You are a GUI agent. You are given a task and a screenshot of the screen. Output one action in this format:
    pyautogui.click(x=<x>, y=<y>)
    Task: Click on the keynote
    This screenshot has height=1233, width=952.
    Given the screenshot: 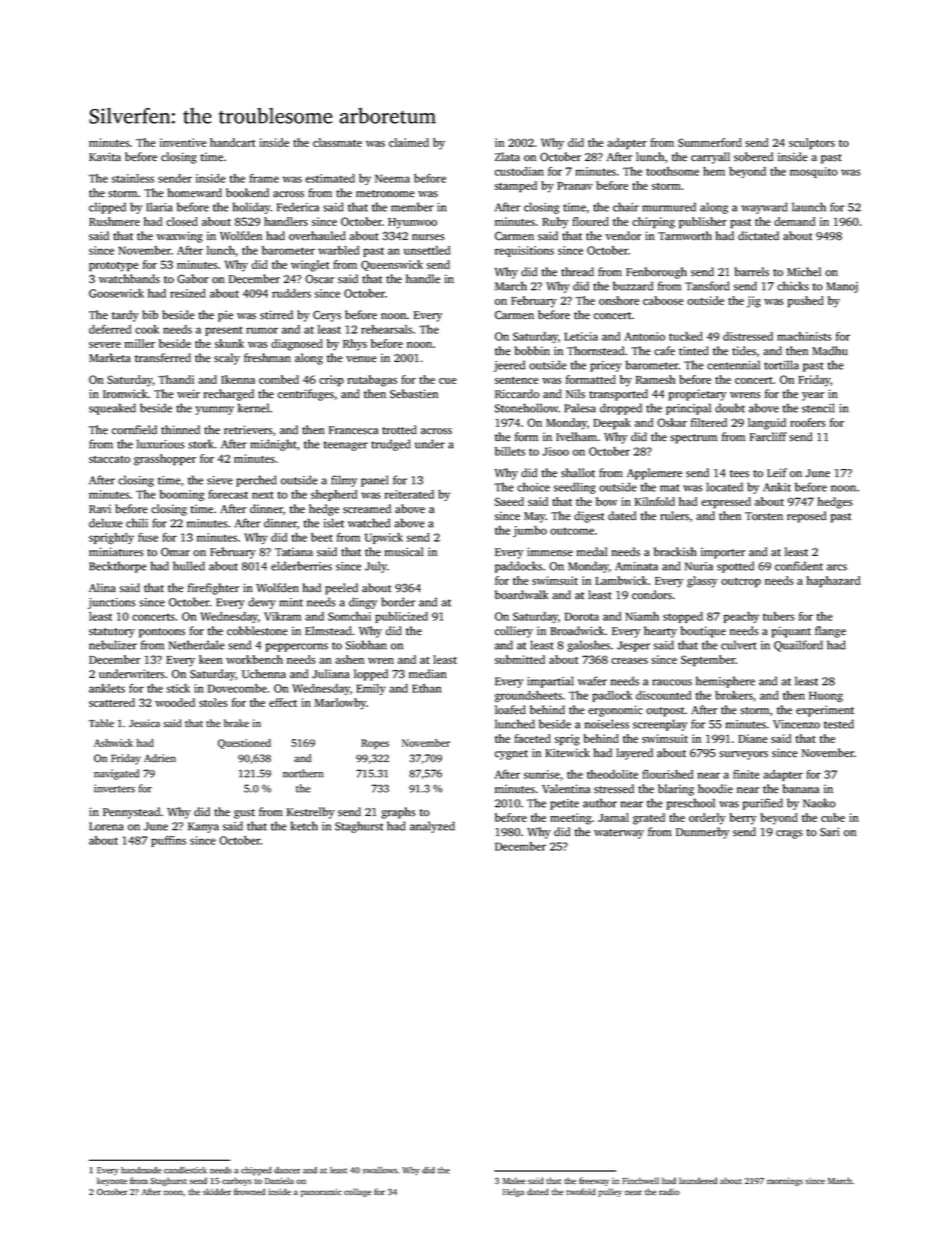 What is the action you would take?
    pyautogui.click(x=112, y=1181)
